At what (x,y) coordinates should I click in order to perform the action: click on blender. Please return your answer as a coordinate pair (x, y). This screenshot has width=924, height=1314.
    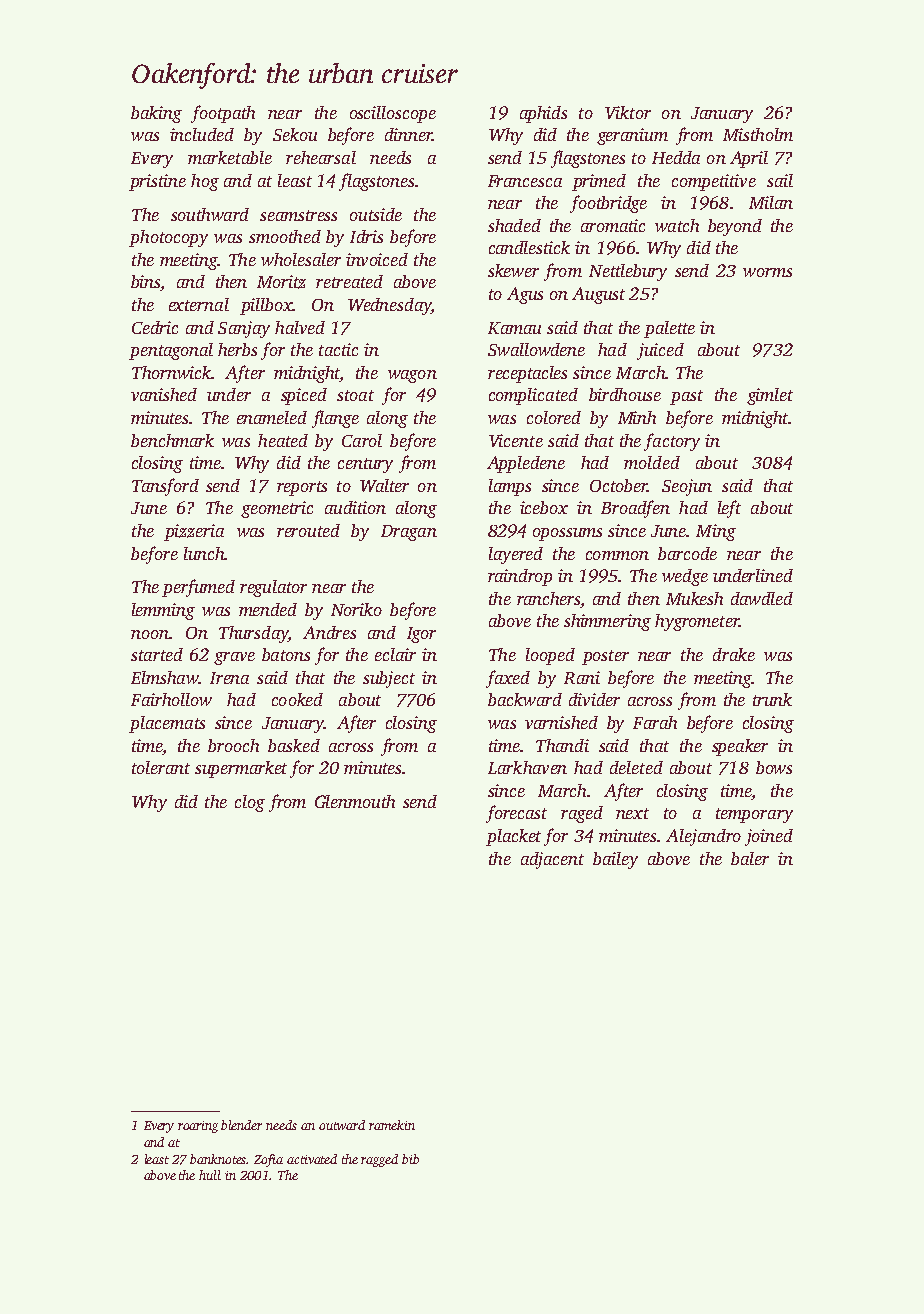
    Looking at the image, I should click on (241, 1125).
